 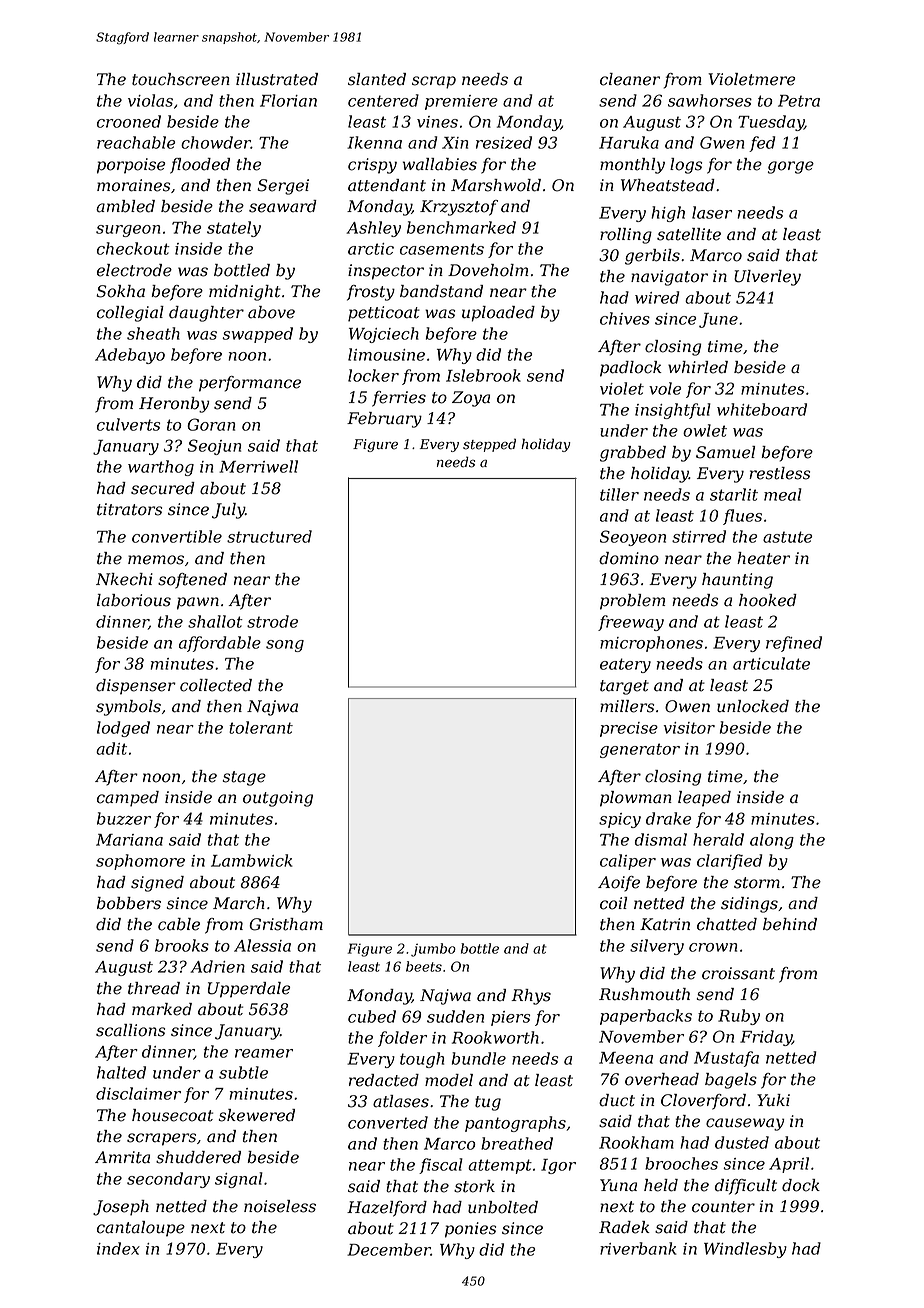 I want to click on thread, so click(x=154, y=988).
